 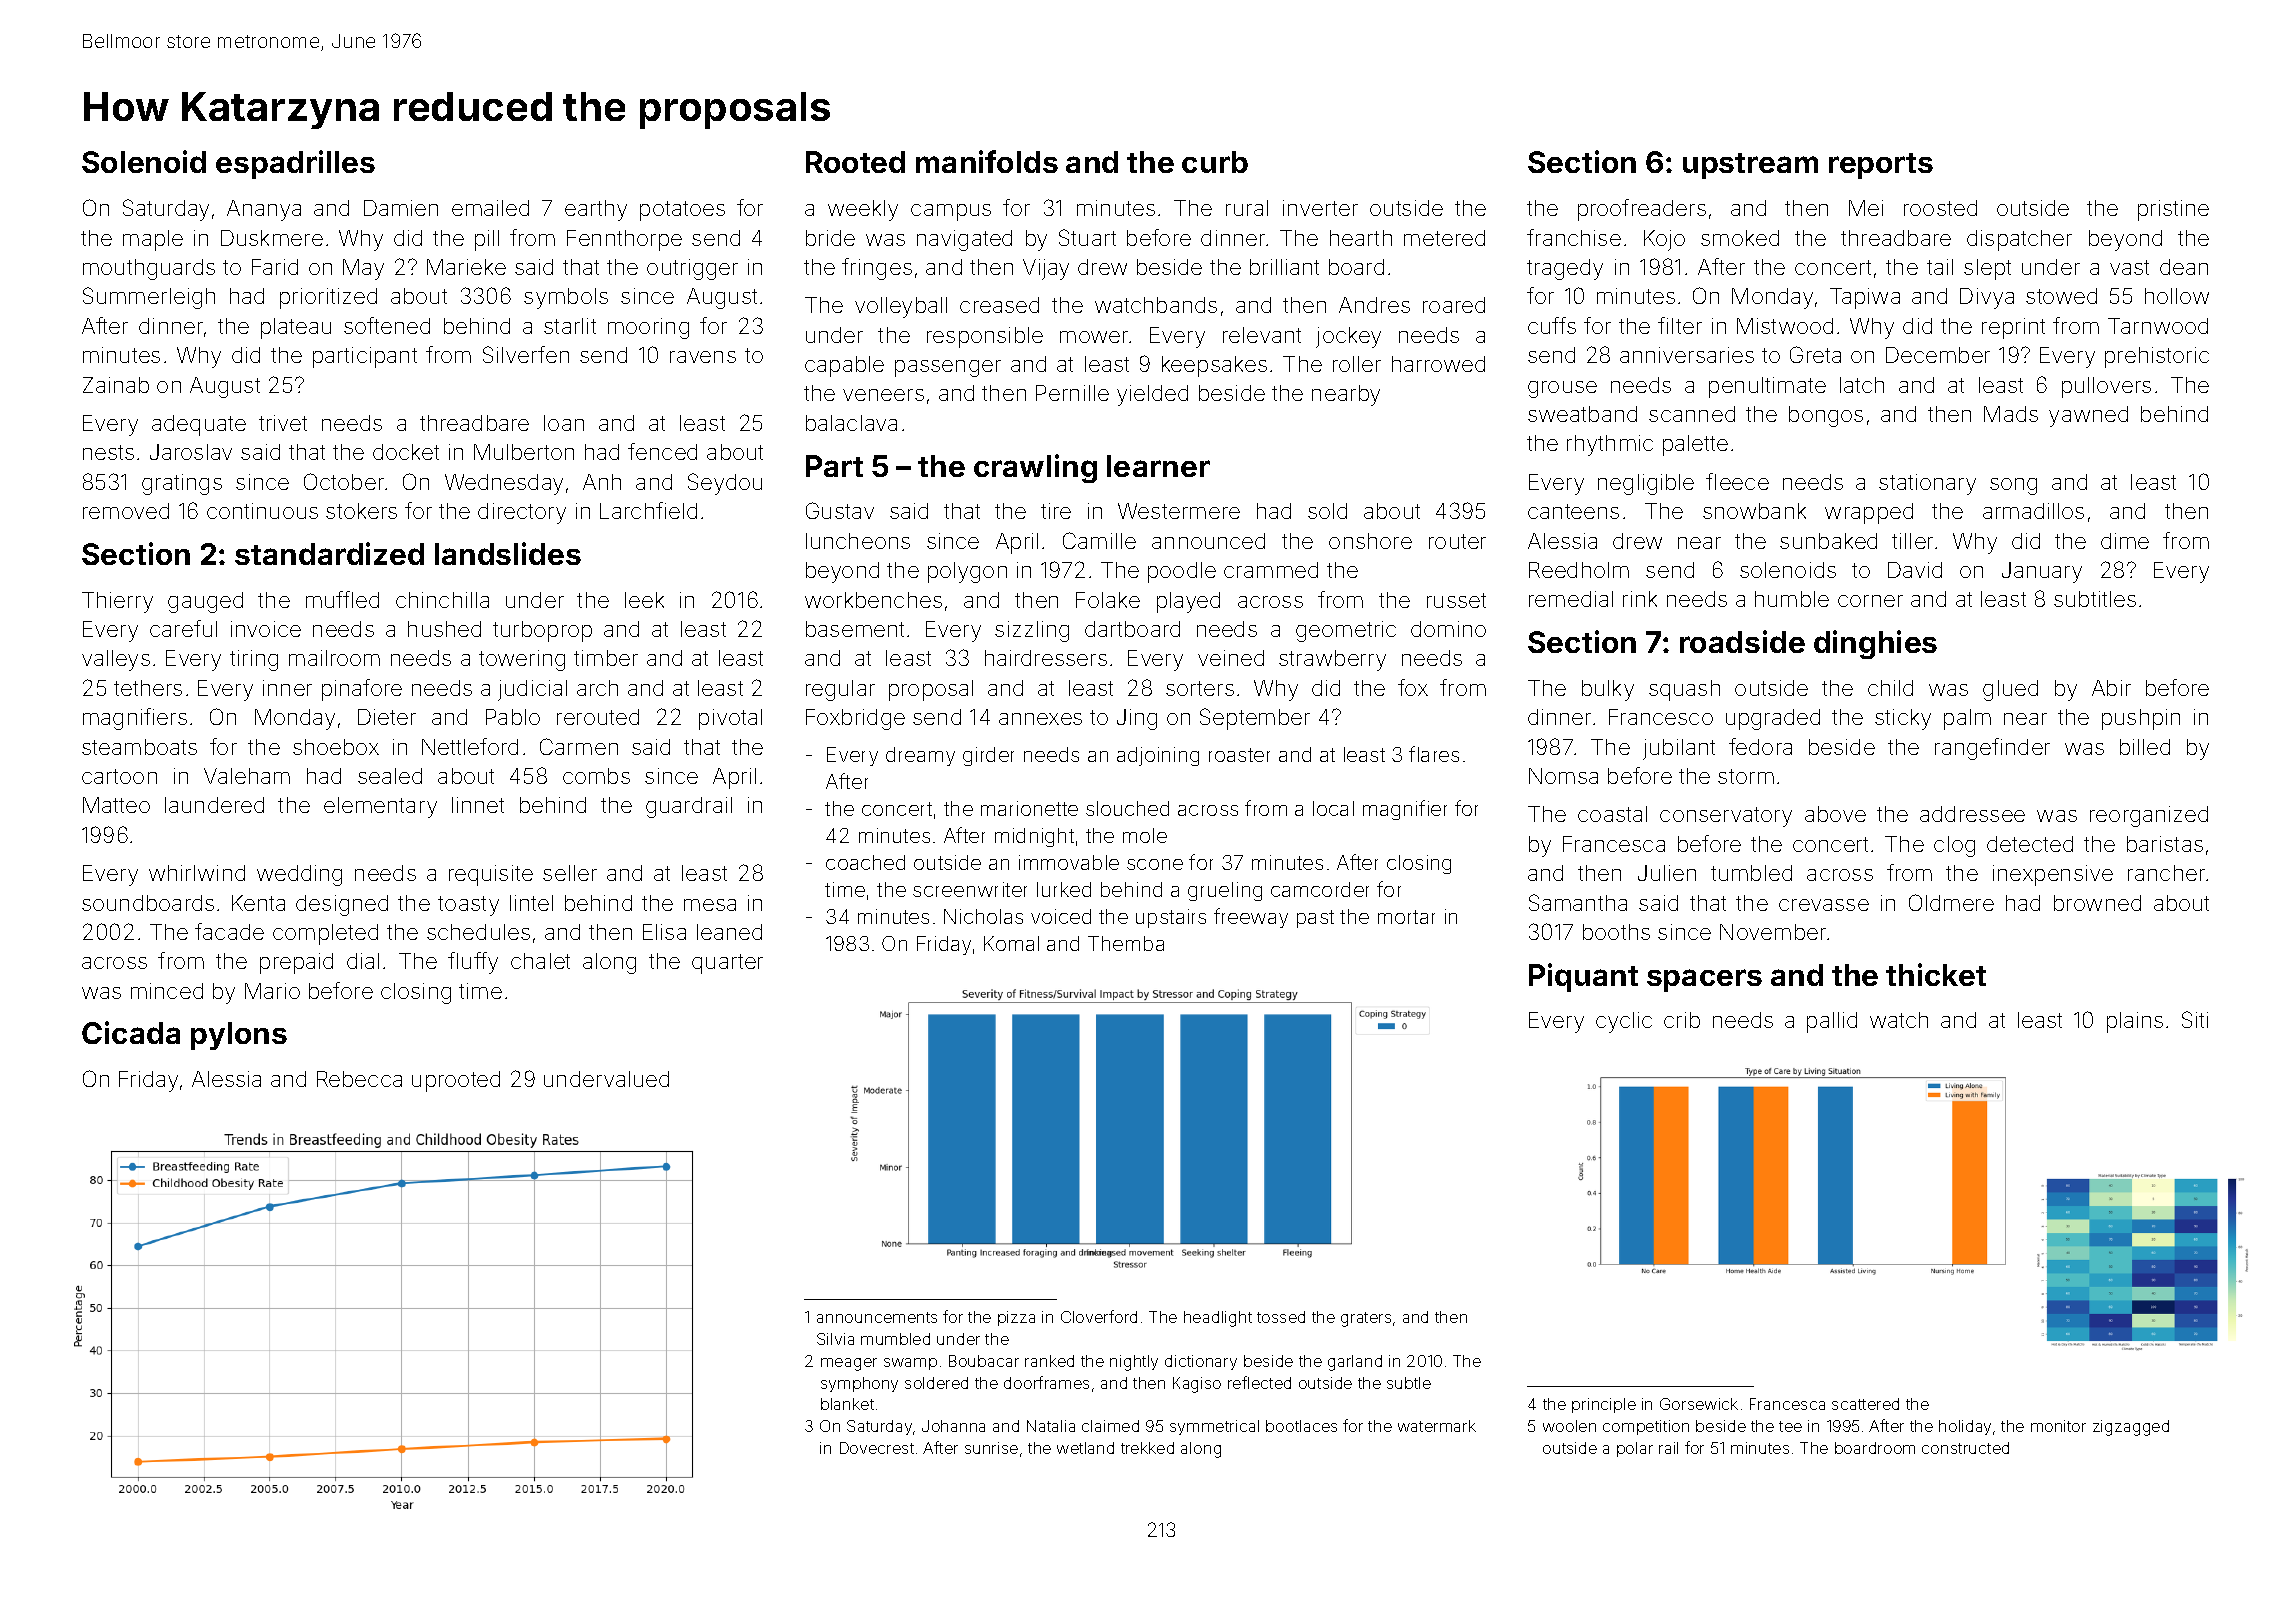 I want to click on espadrilles, so click(x=295, y=164).
